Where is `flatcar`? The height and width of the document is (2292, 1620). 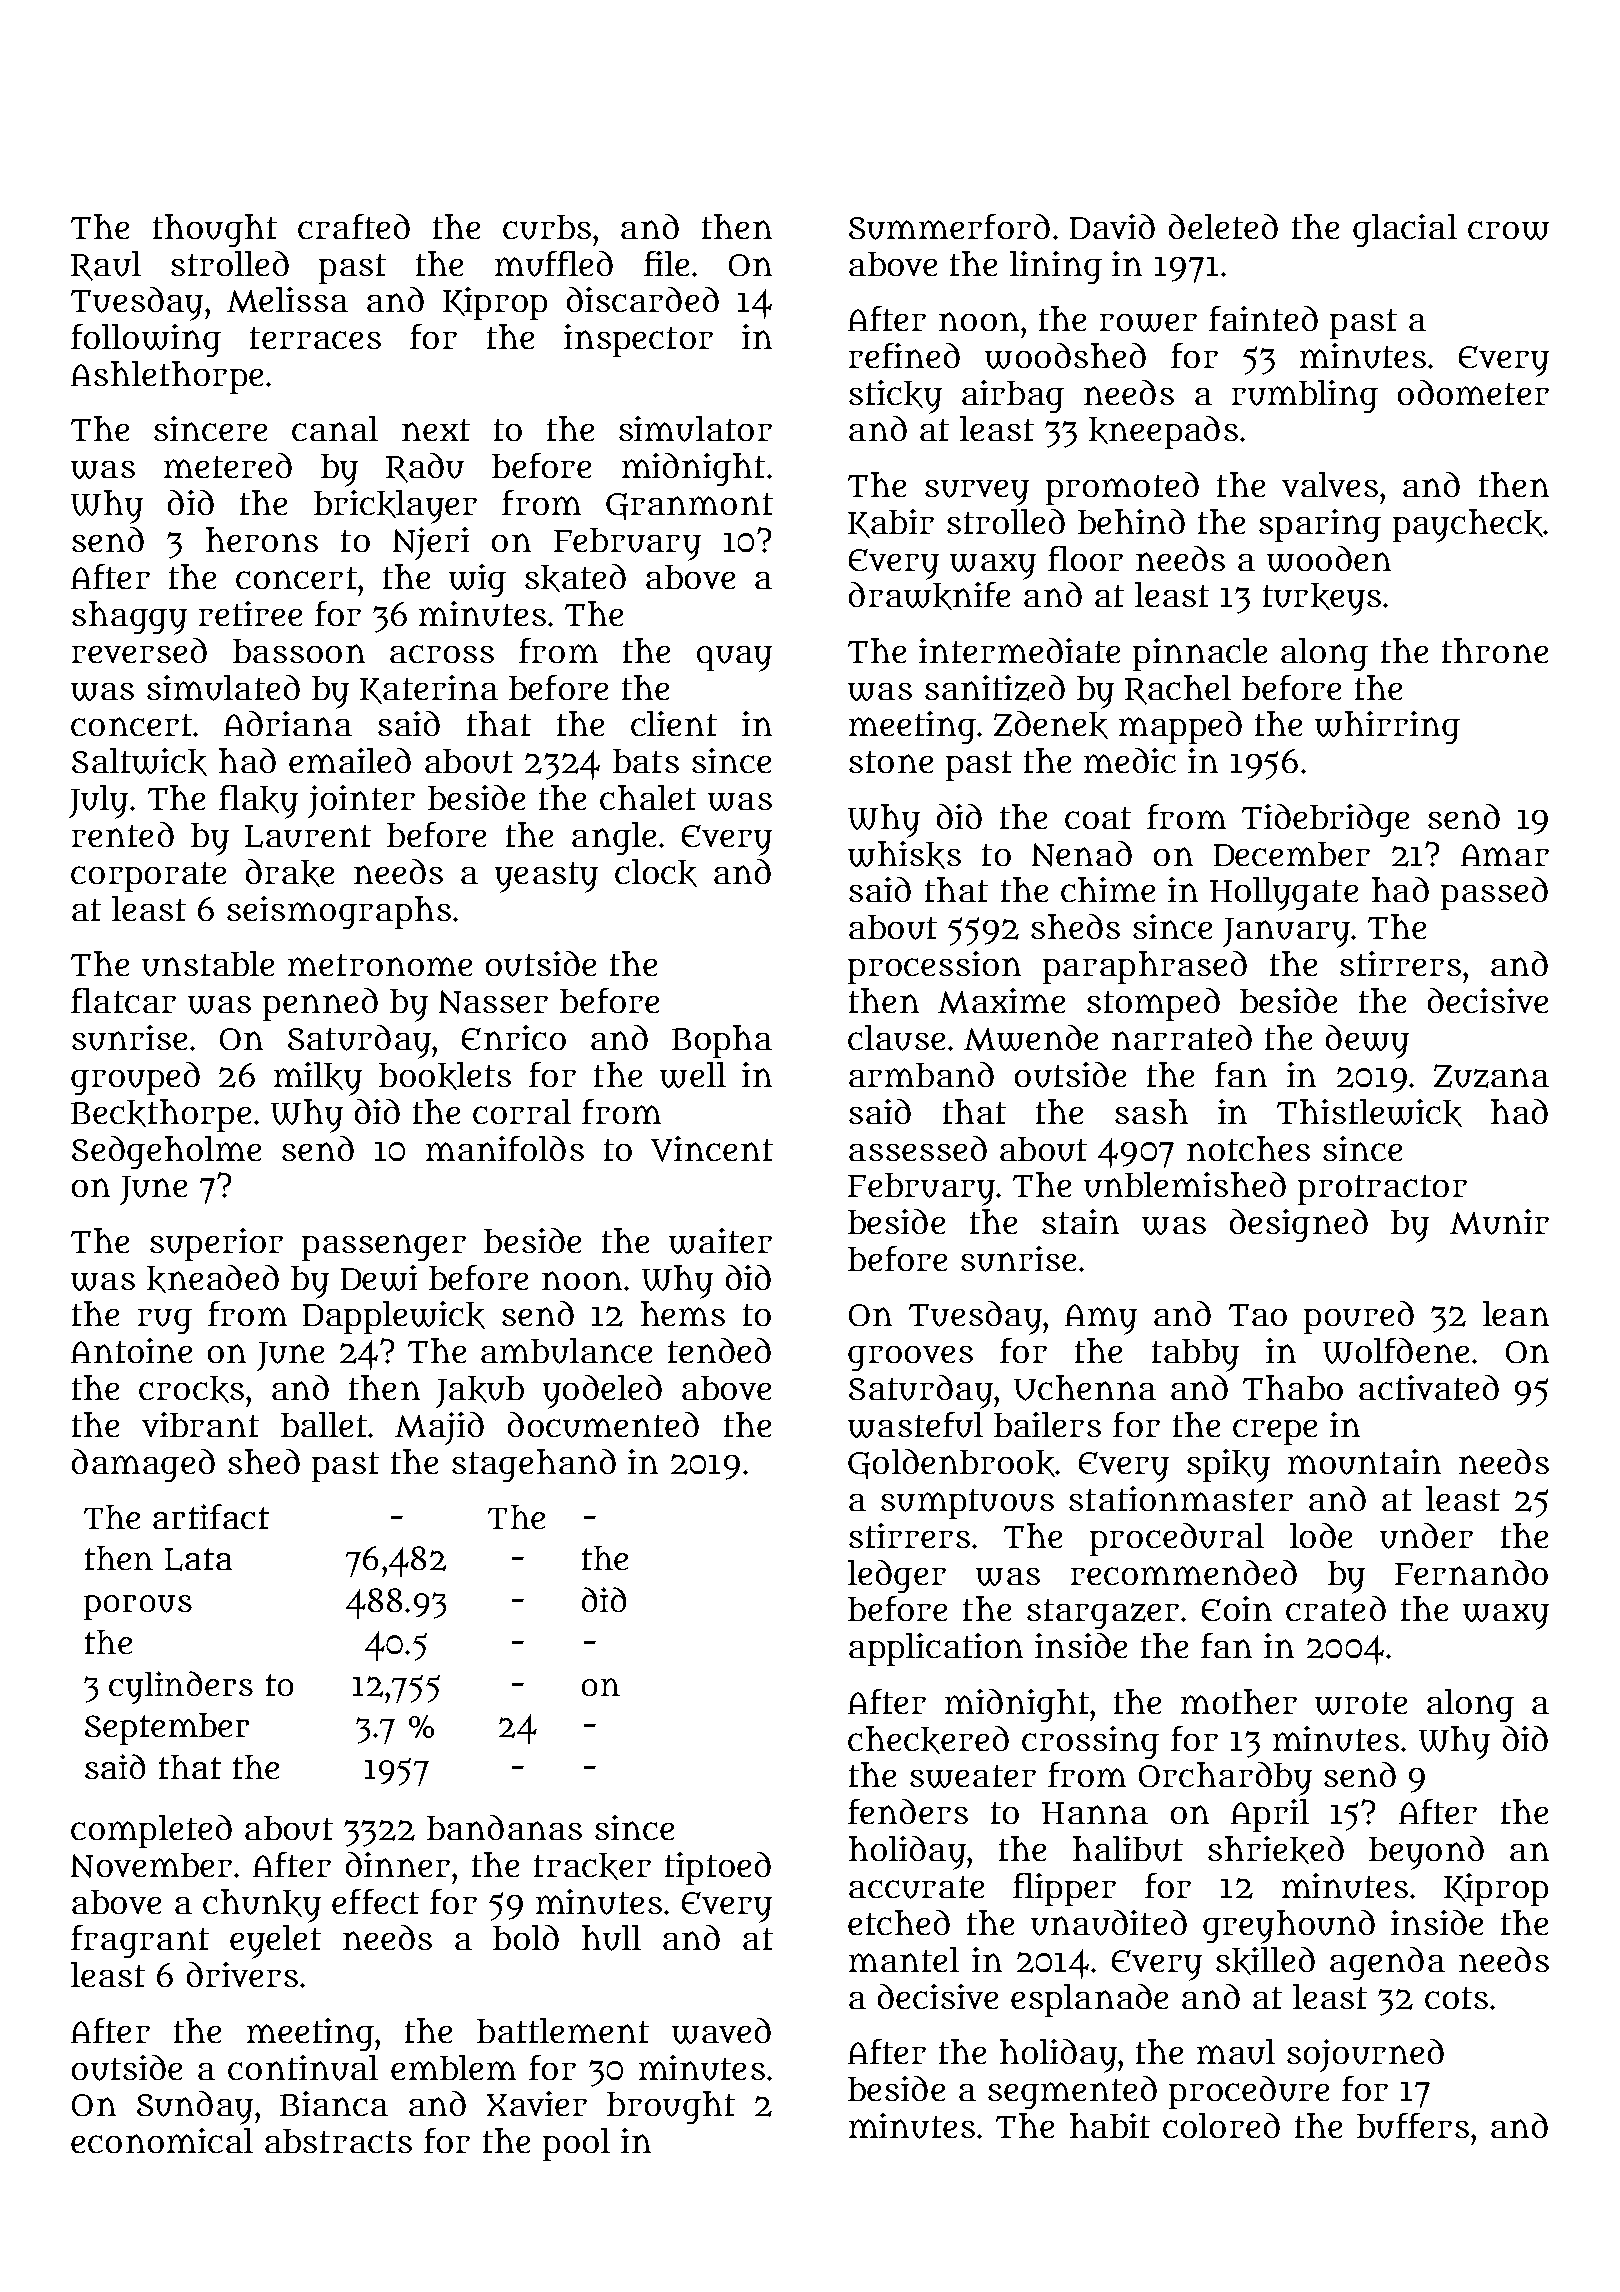 flatcar is located at coordinates (123, 1000).
